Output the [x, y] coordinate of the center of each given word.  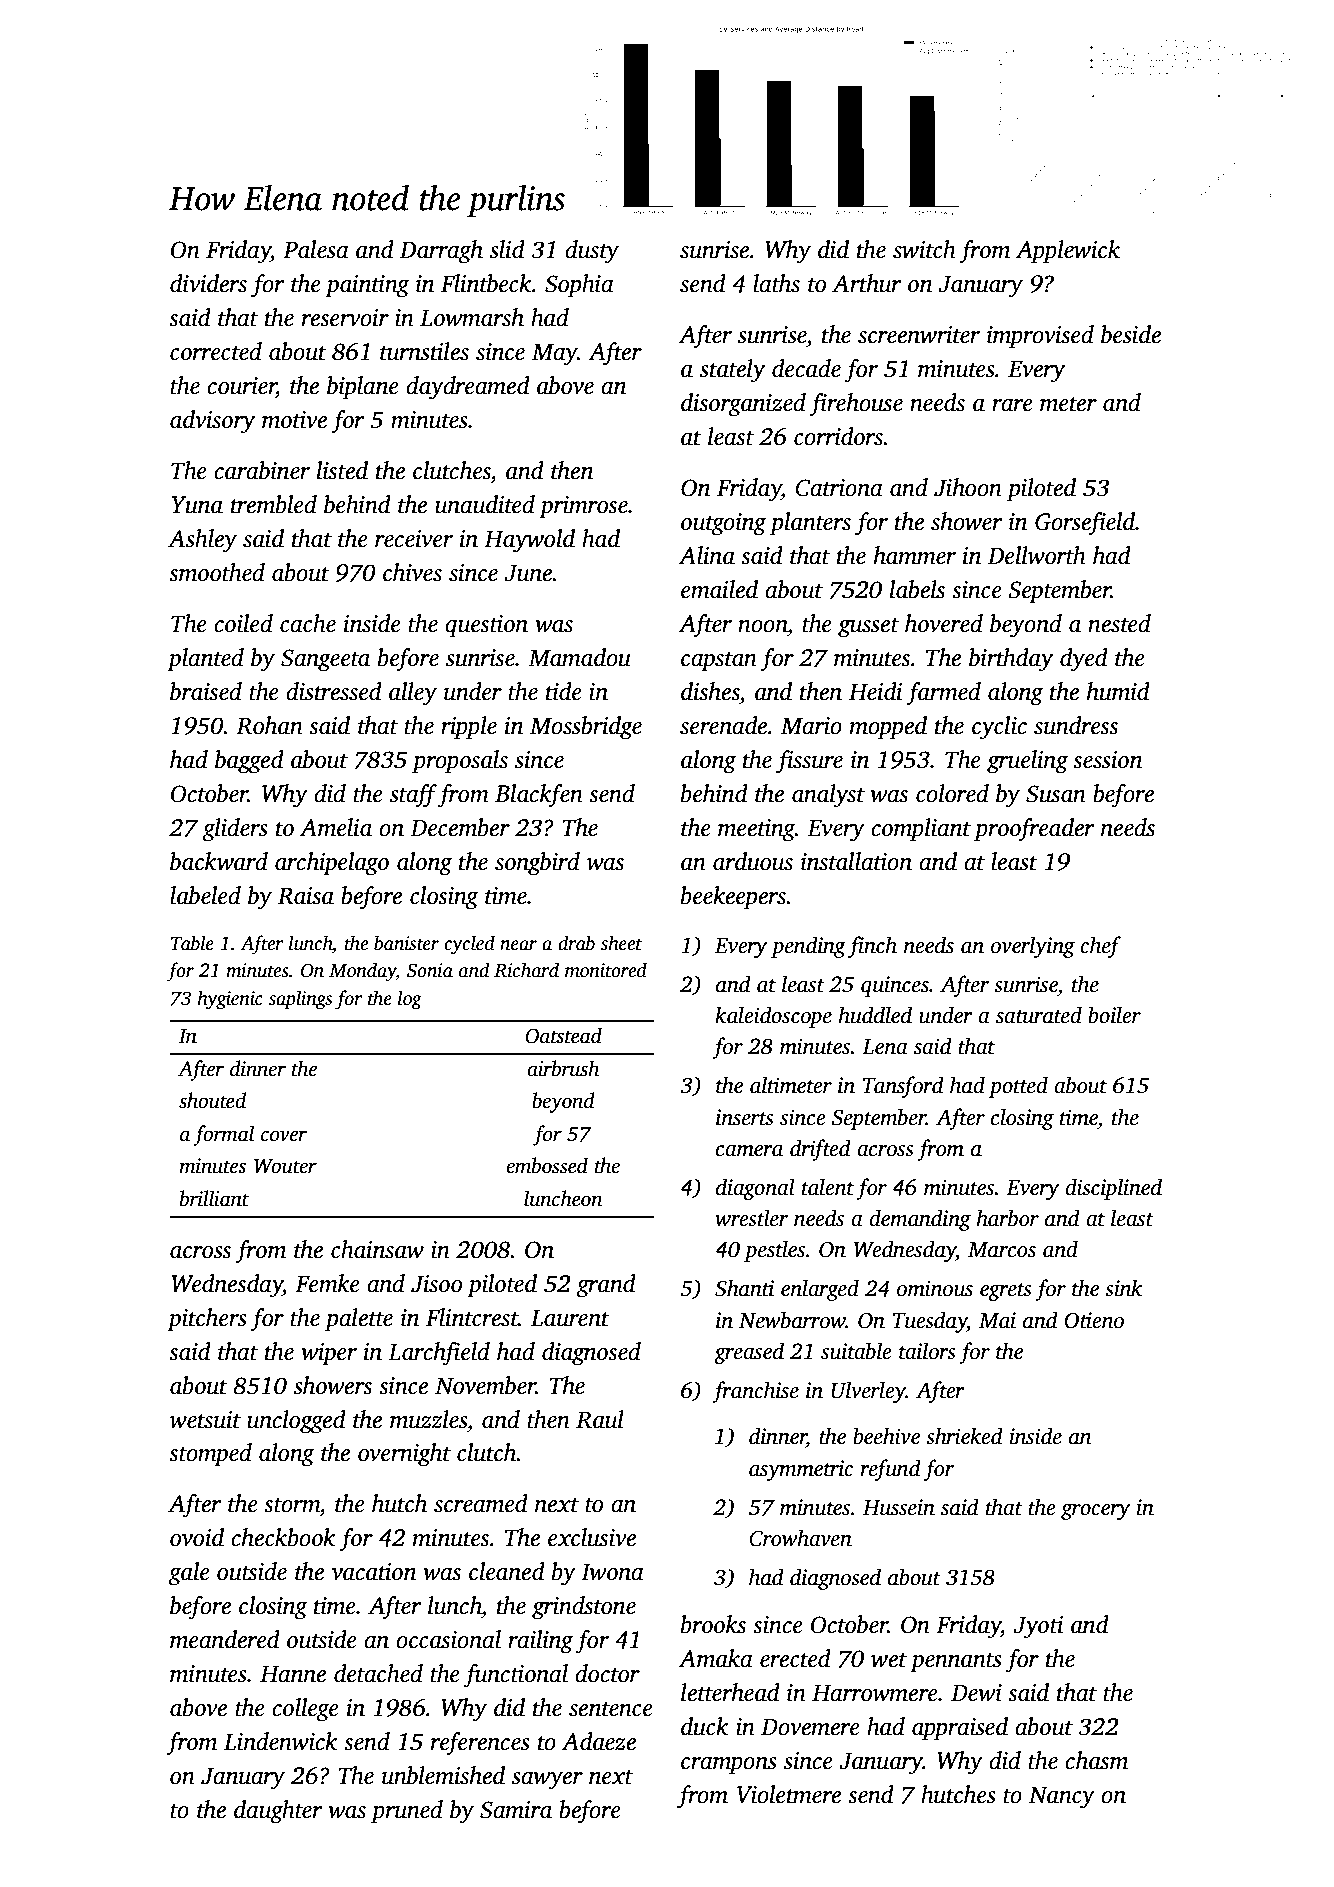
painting [367, 286]
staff [413, 796]
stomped [210, 1455]
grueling [1027, 762]
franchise [755, 1392]
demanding [920, 1220]
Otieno [1094, 1320]
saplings [300, 1000]
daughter [278, 1812]
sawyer [547, 1781]
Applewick [1068, 252]
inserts [745, 1117]
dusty [592, 252]
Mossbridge [586, 728]
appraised [960, 1729]
